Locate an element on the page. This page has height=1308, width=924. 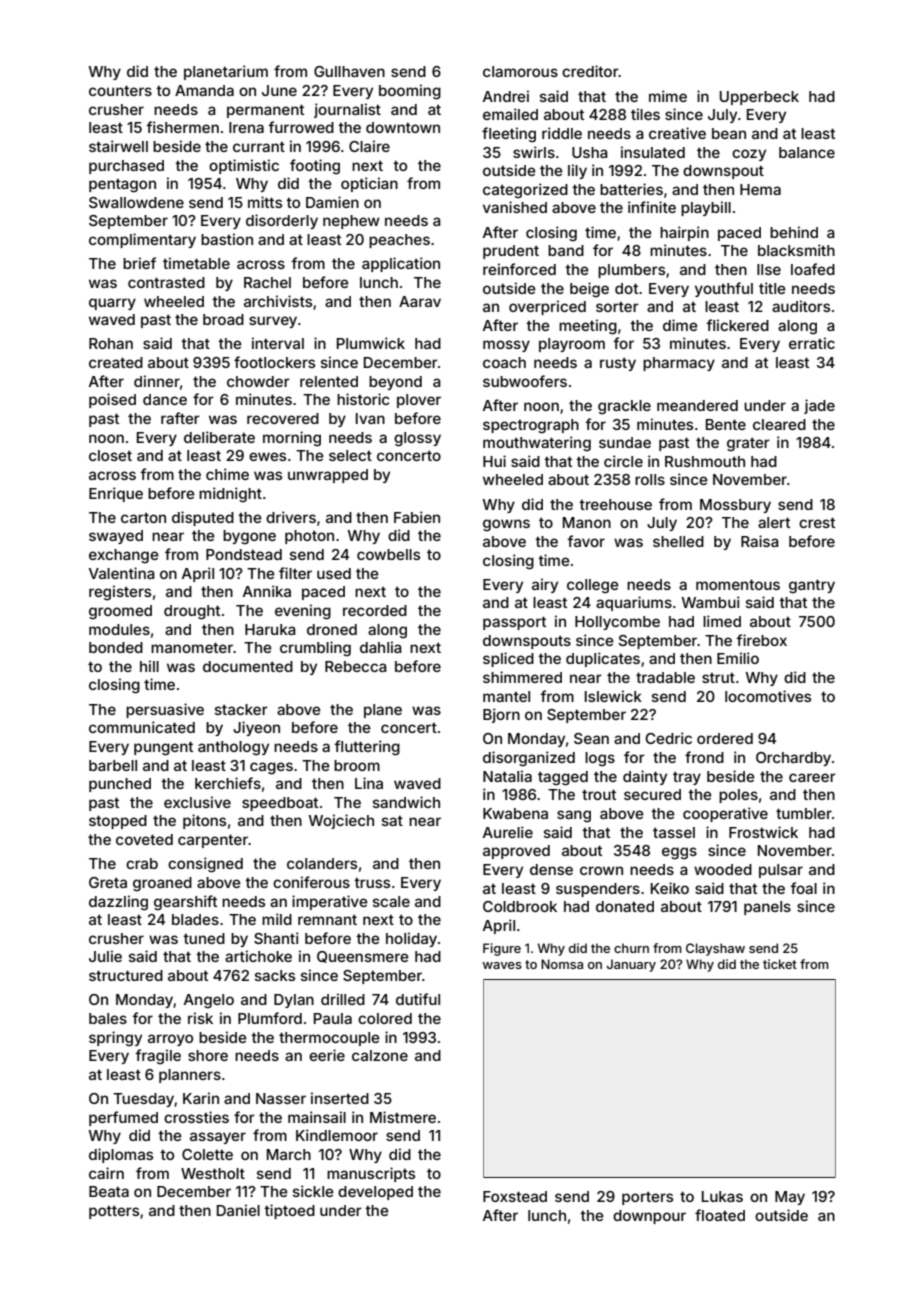
mime is located at coordinates (668, 96).
